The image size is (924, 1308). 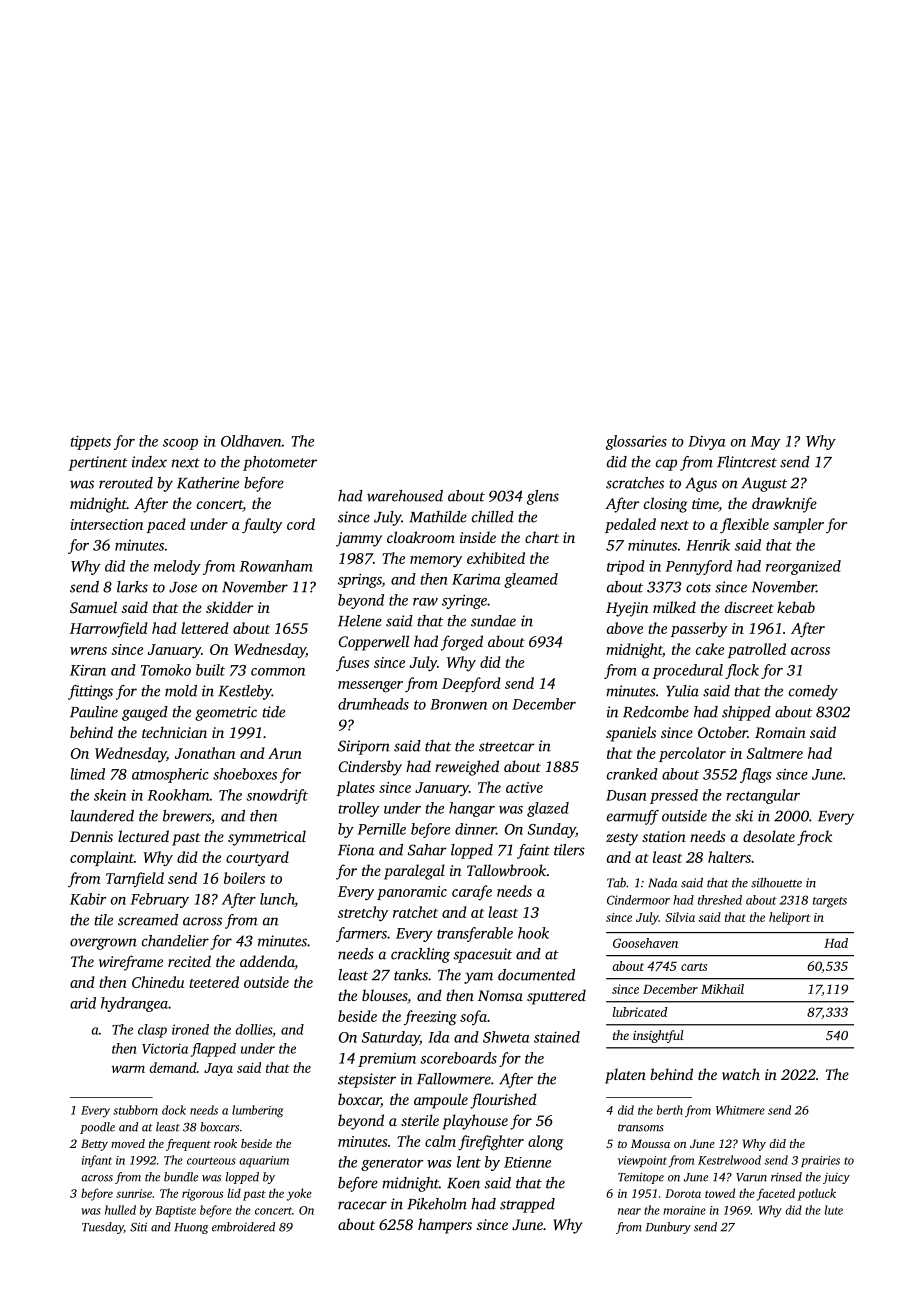 I want to click on Huong, so click(x=191, y=1228).
